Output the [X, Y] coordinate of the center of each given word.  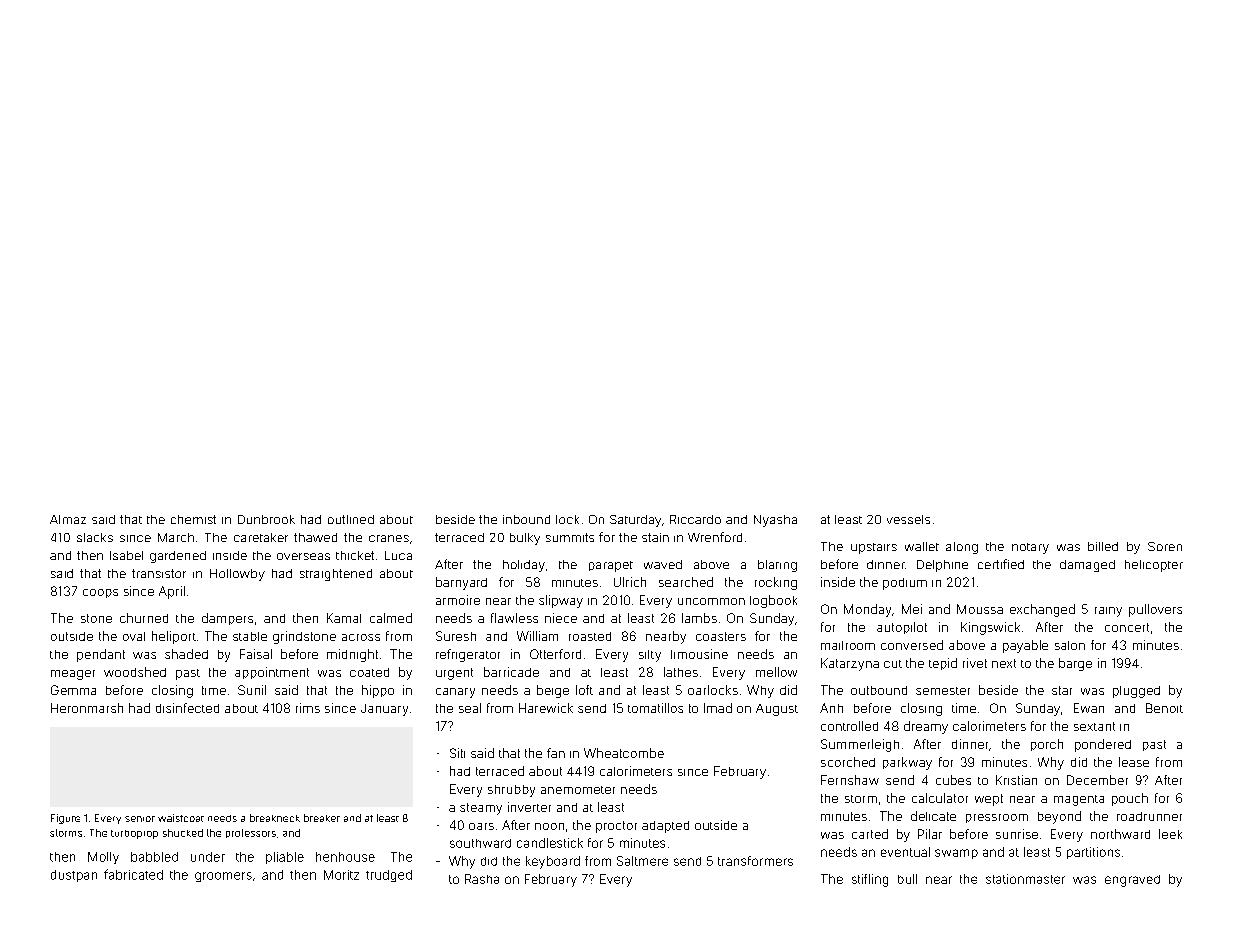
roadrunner [1149, 816]
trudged [389, 876]
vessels [908, 519]
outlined [351, 519]
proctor [616, 827]
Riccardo [695, 519]
